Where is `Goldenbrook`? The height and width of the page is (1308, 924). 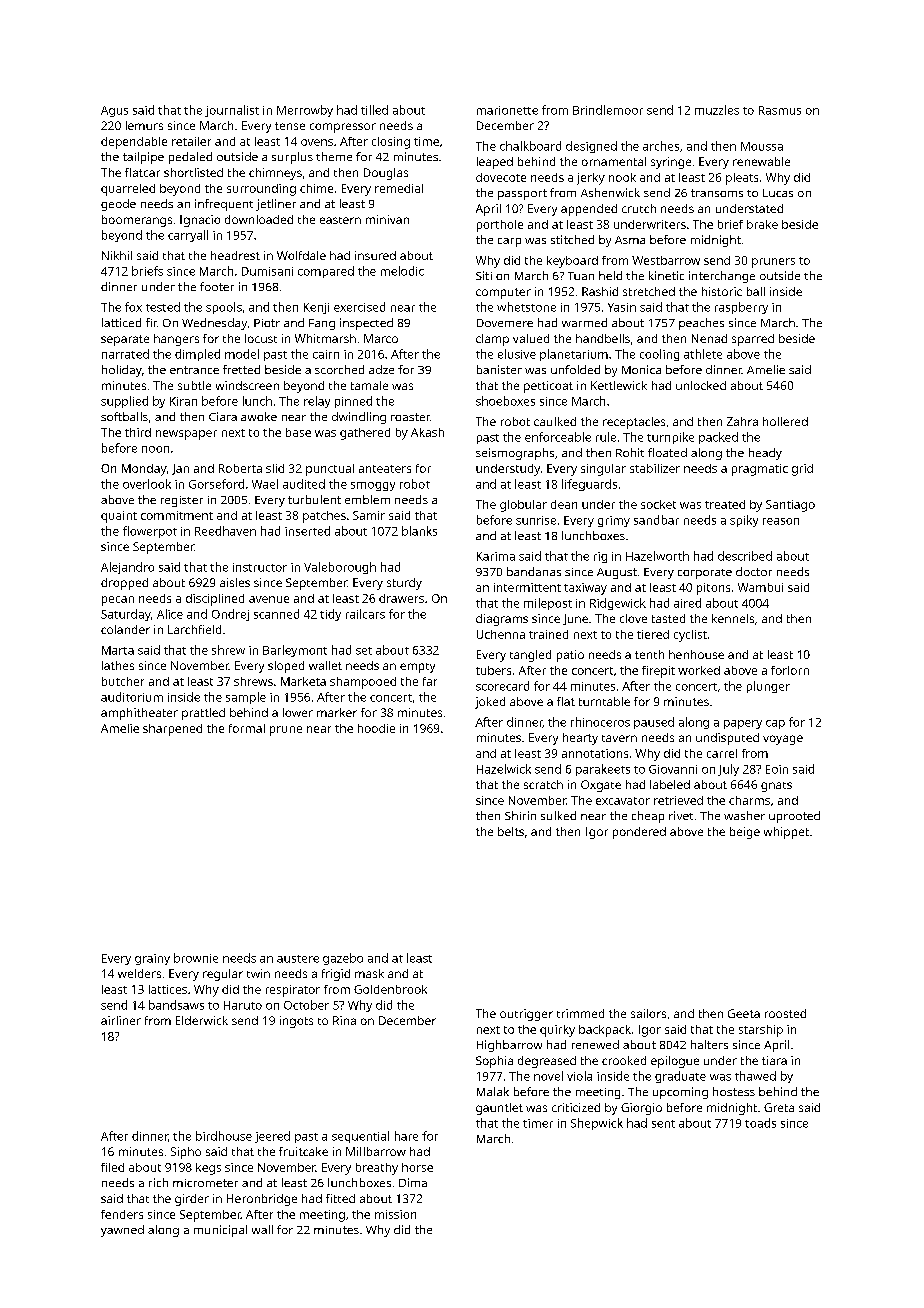
Goldenbrook is located at coordinates (390, 989).
